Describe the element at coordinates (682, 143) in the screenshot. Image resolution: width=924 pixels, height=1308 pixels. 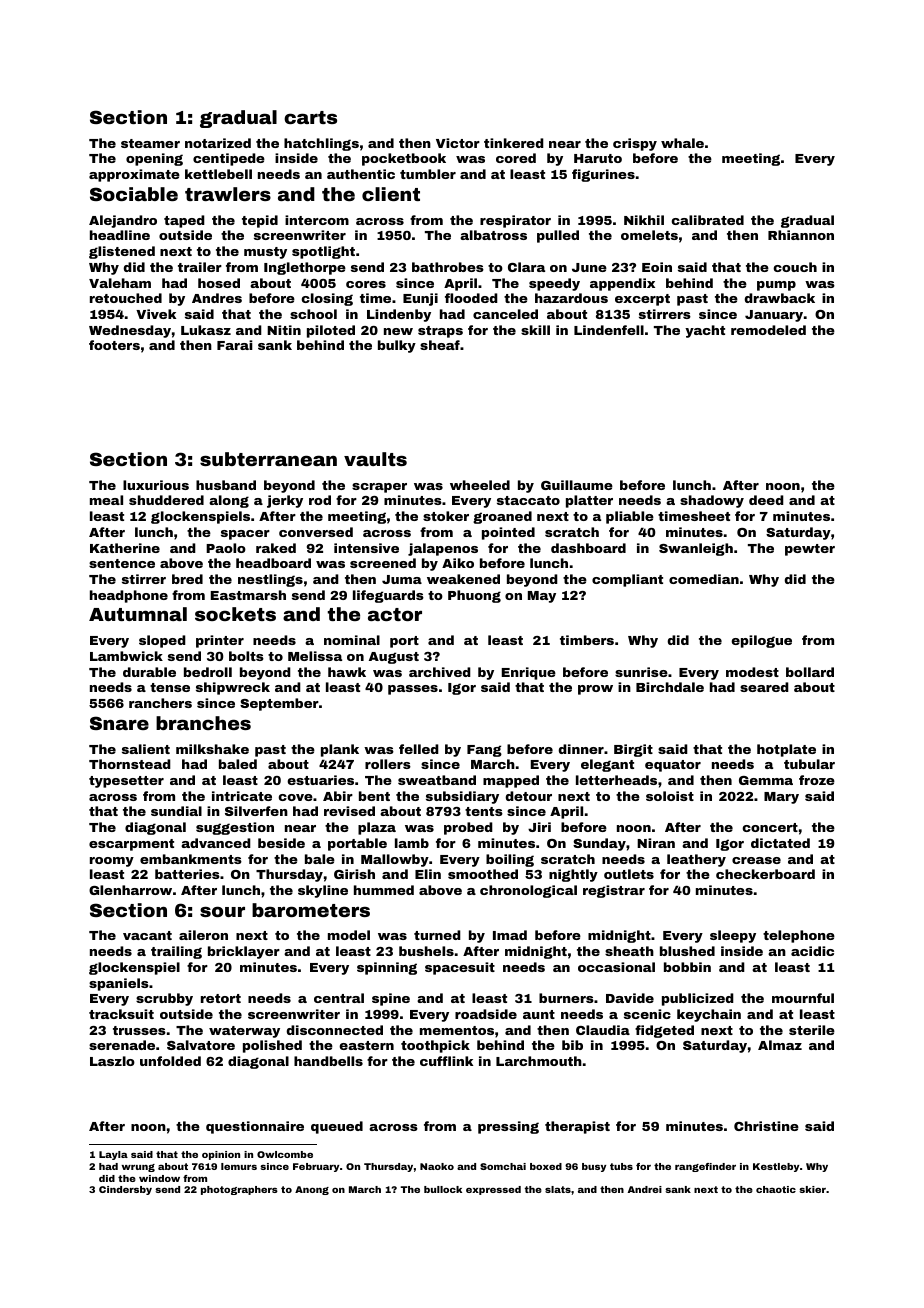
I see `whale` at that location.
